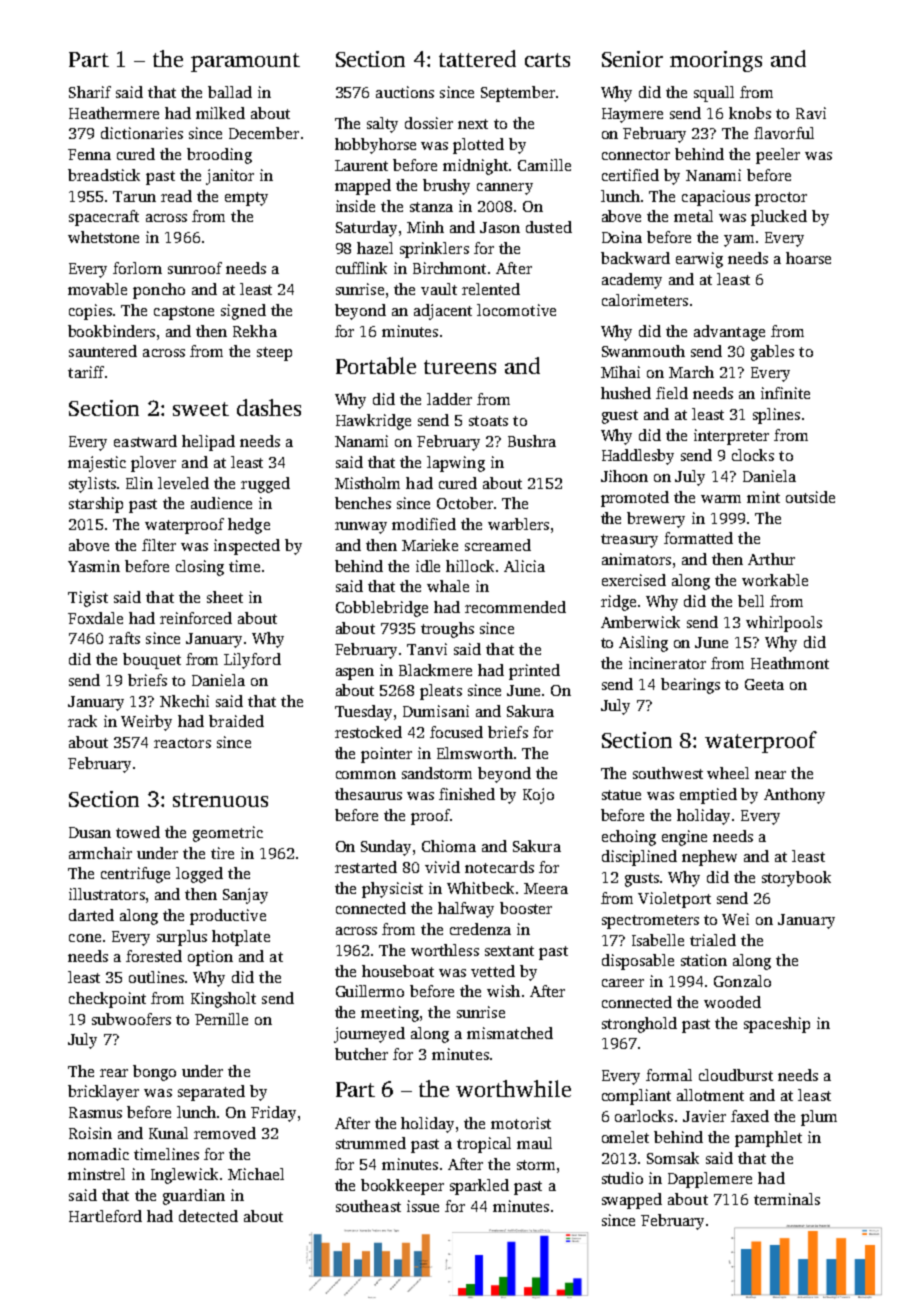 The width and height of the document is (908, 1316). Describe the element at coordinates (513, 1088) in the document. I see `worthwhile` at that location.
